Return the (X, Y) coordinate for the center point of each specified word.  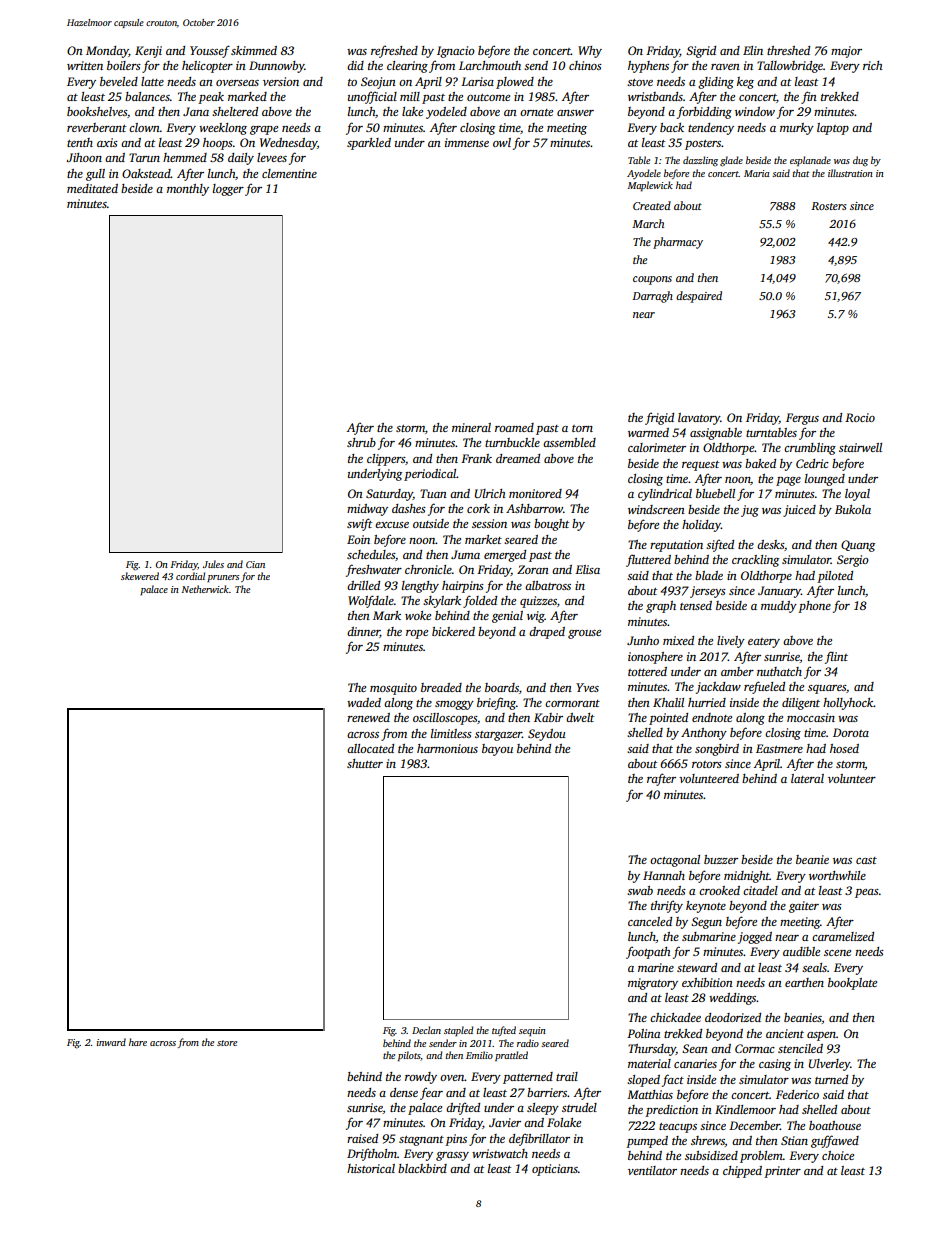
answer (575, 113)
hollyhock (848, 704)
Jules (213, 564)
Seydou (547, 735)
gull (95, 175)
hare (138, 1042)
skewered (140, 576)
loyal (857, 495)
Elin (753, 50)
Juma (465, 554)
